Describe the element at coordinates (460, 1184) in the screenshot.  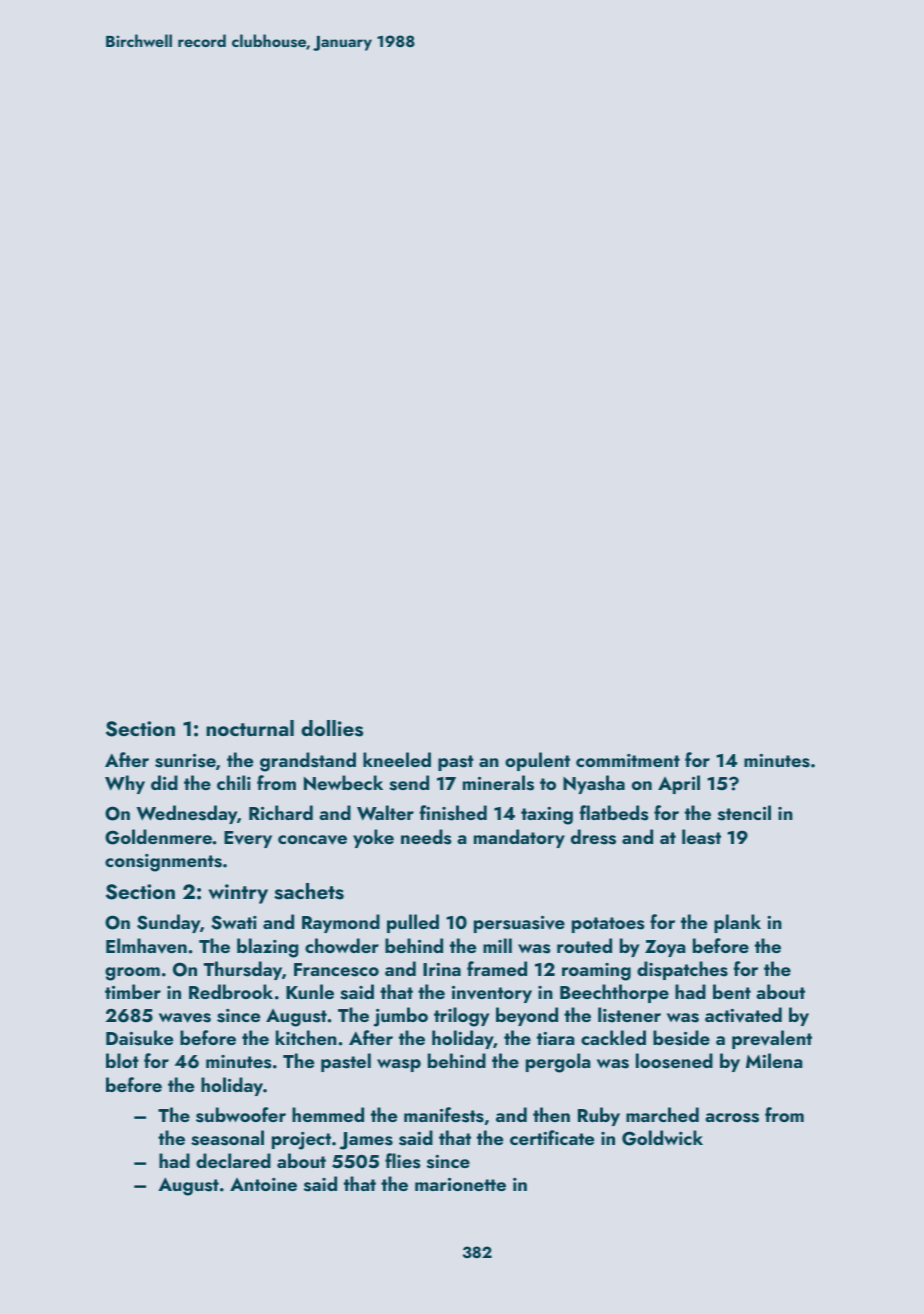
I see `marionette` at that location.
